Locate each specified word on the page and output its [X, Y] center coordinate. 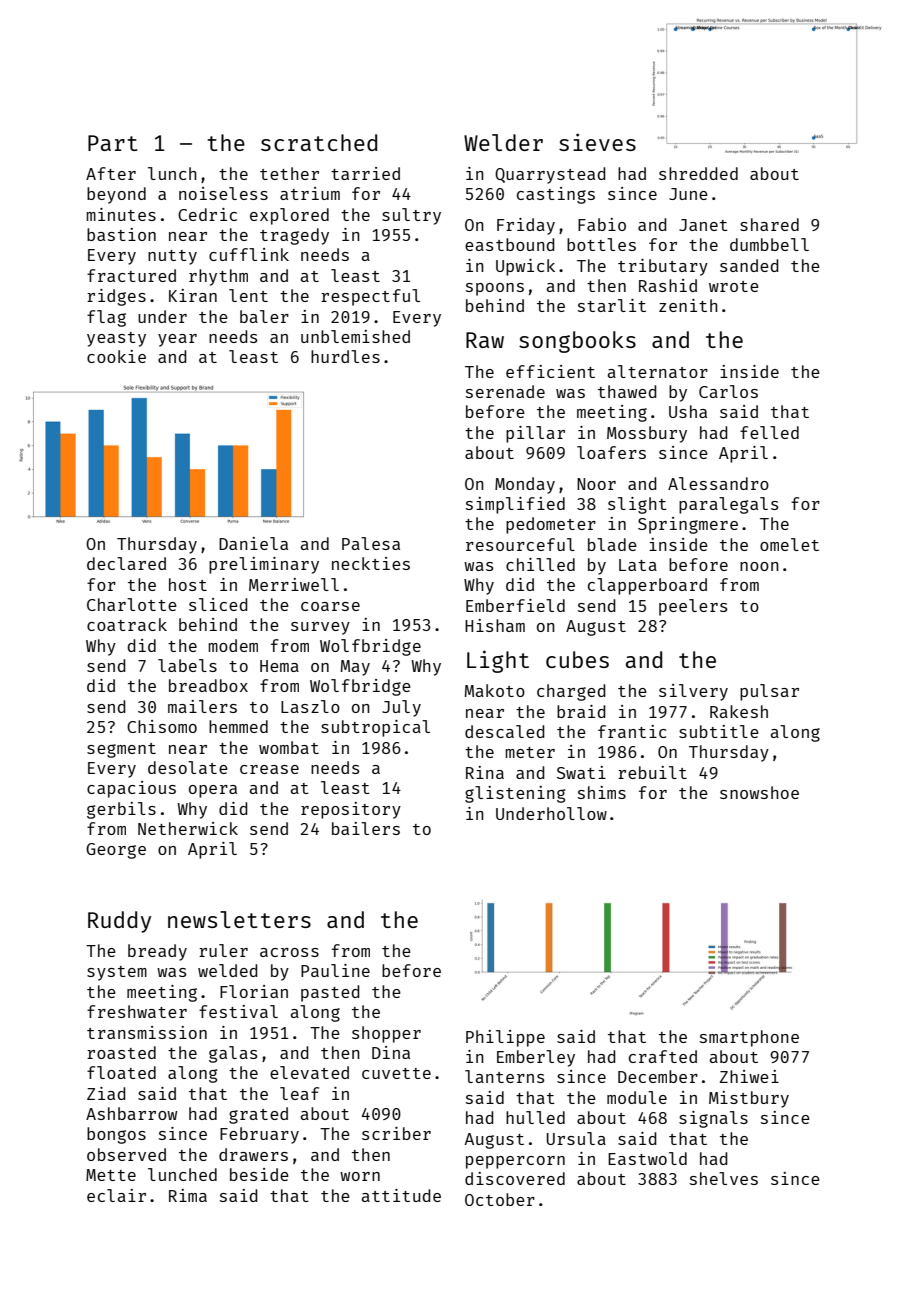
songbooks [577, 342]
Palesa [371, 543]
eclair [116, 1195]
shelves [724, 1178]
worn [360, 1176]
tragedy [294, 236]
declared [126, 563]
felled [769, 432]
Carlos [728, 391]
